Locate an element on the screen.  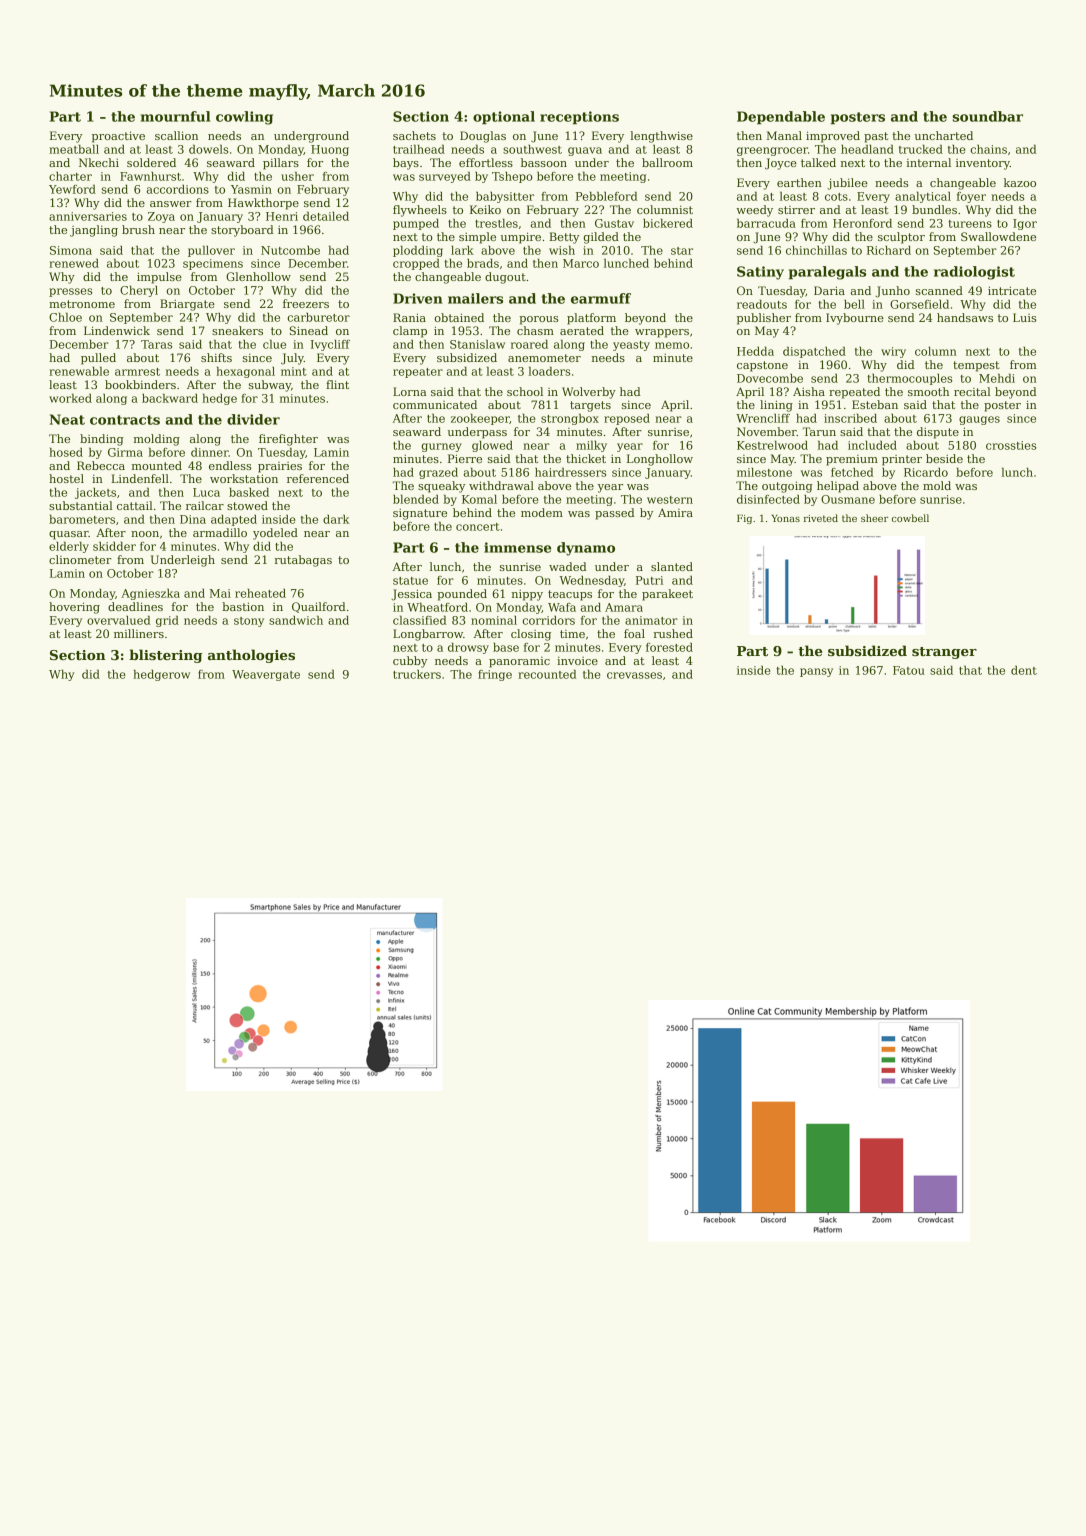
clinometer is located at coordinates (80, 559).
